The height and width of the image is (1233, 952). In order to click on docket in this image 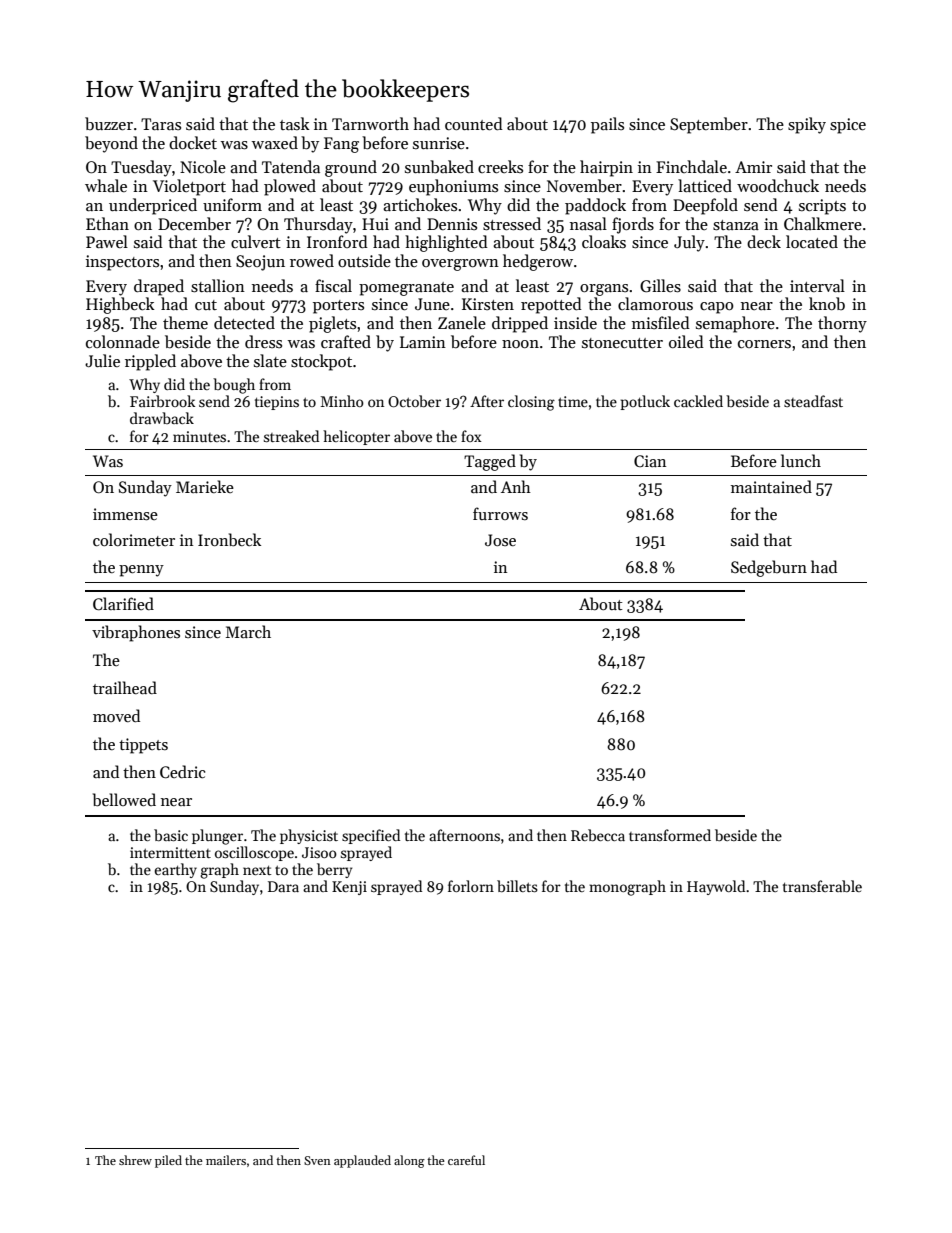, I will do `click(193, 142)`.
